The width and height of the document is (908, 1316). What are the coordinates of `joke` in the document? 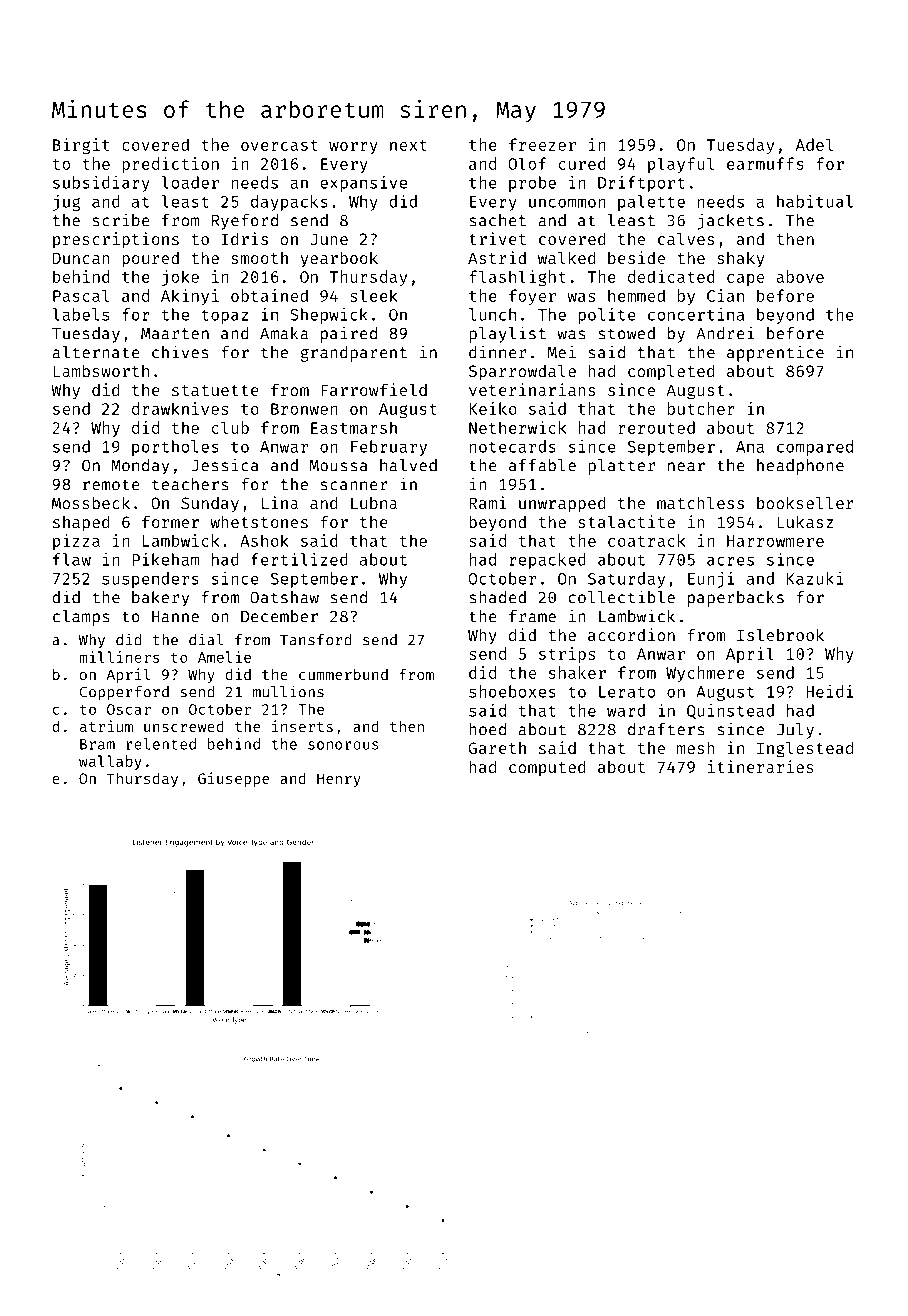 It's located at (180, 278).
